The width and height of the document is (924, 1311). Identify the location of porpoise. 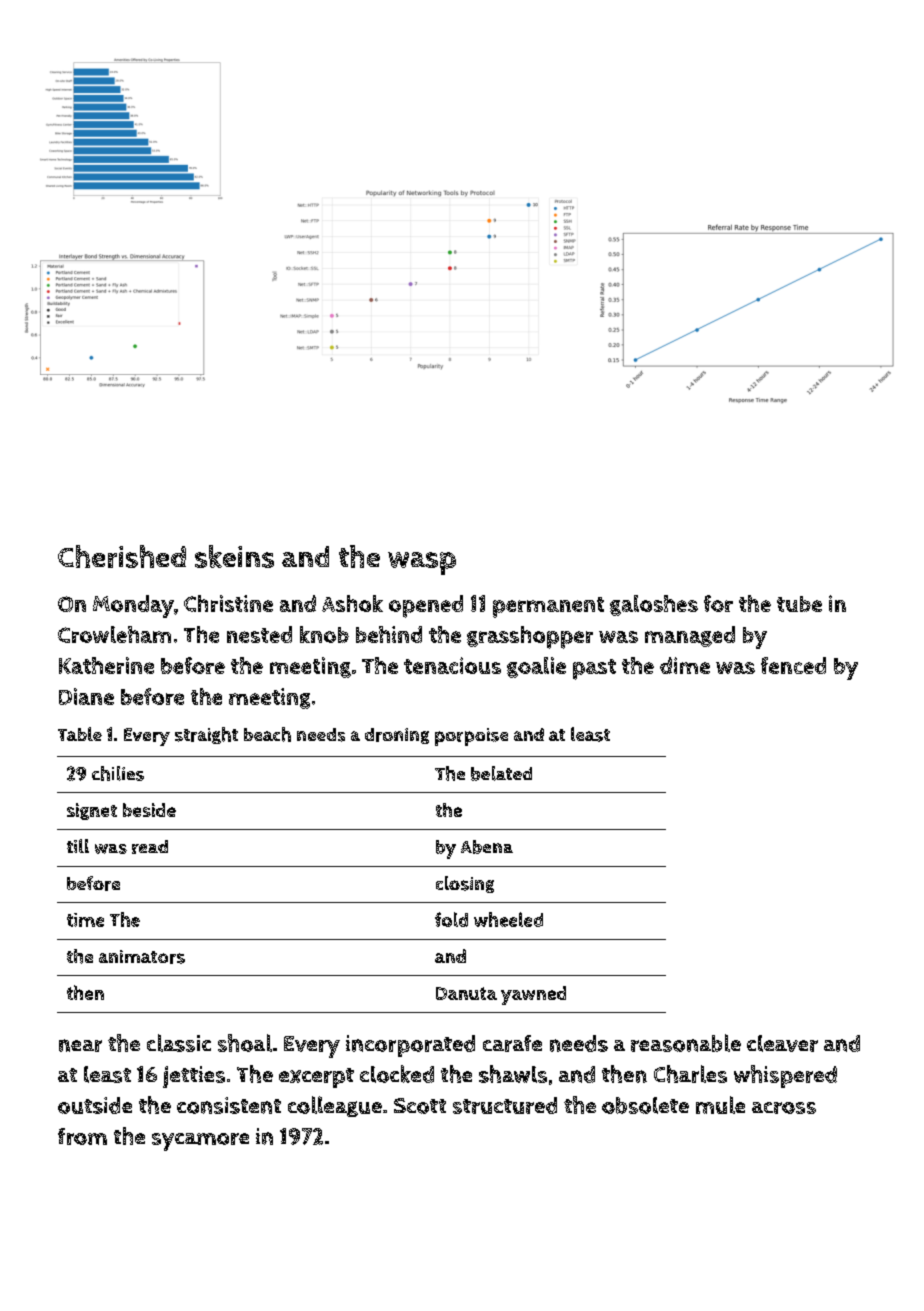
(471, 737).
